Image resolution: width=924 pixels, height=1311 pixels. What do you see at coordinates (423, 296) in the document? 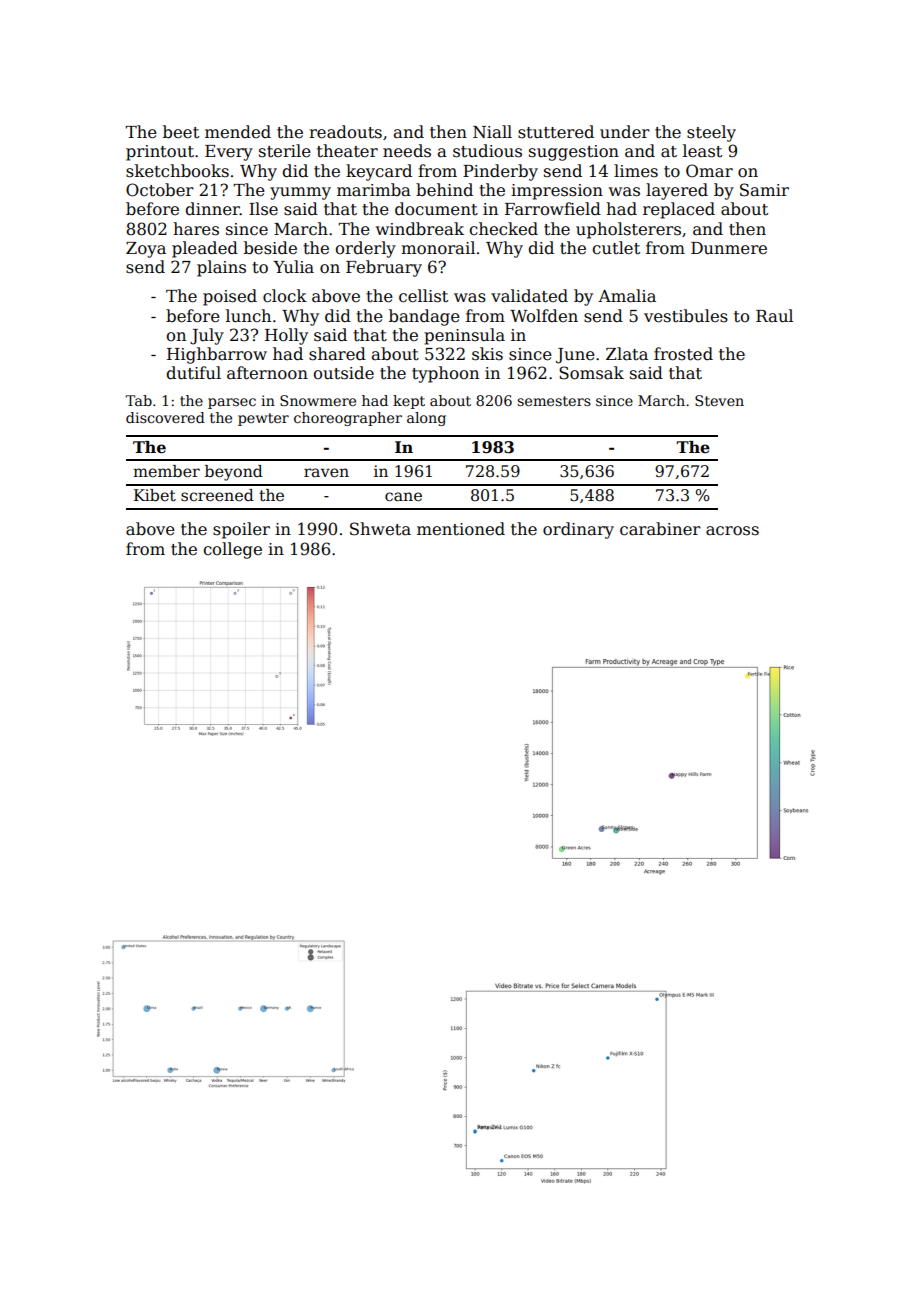
I see `cellist` at bounding box center [423, 296].
